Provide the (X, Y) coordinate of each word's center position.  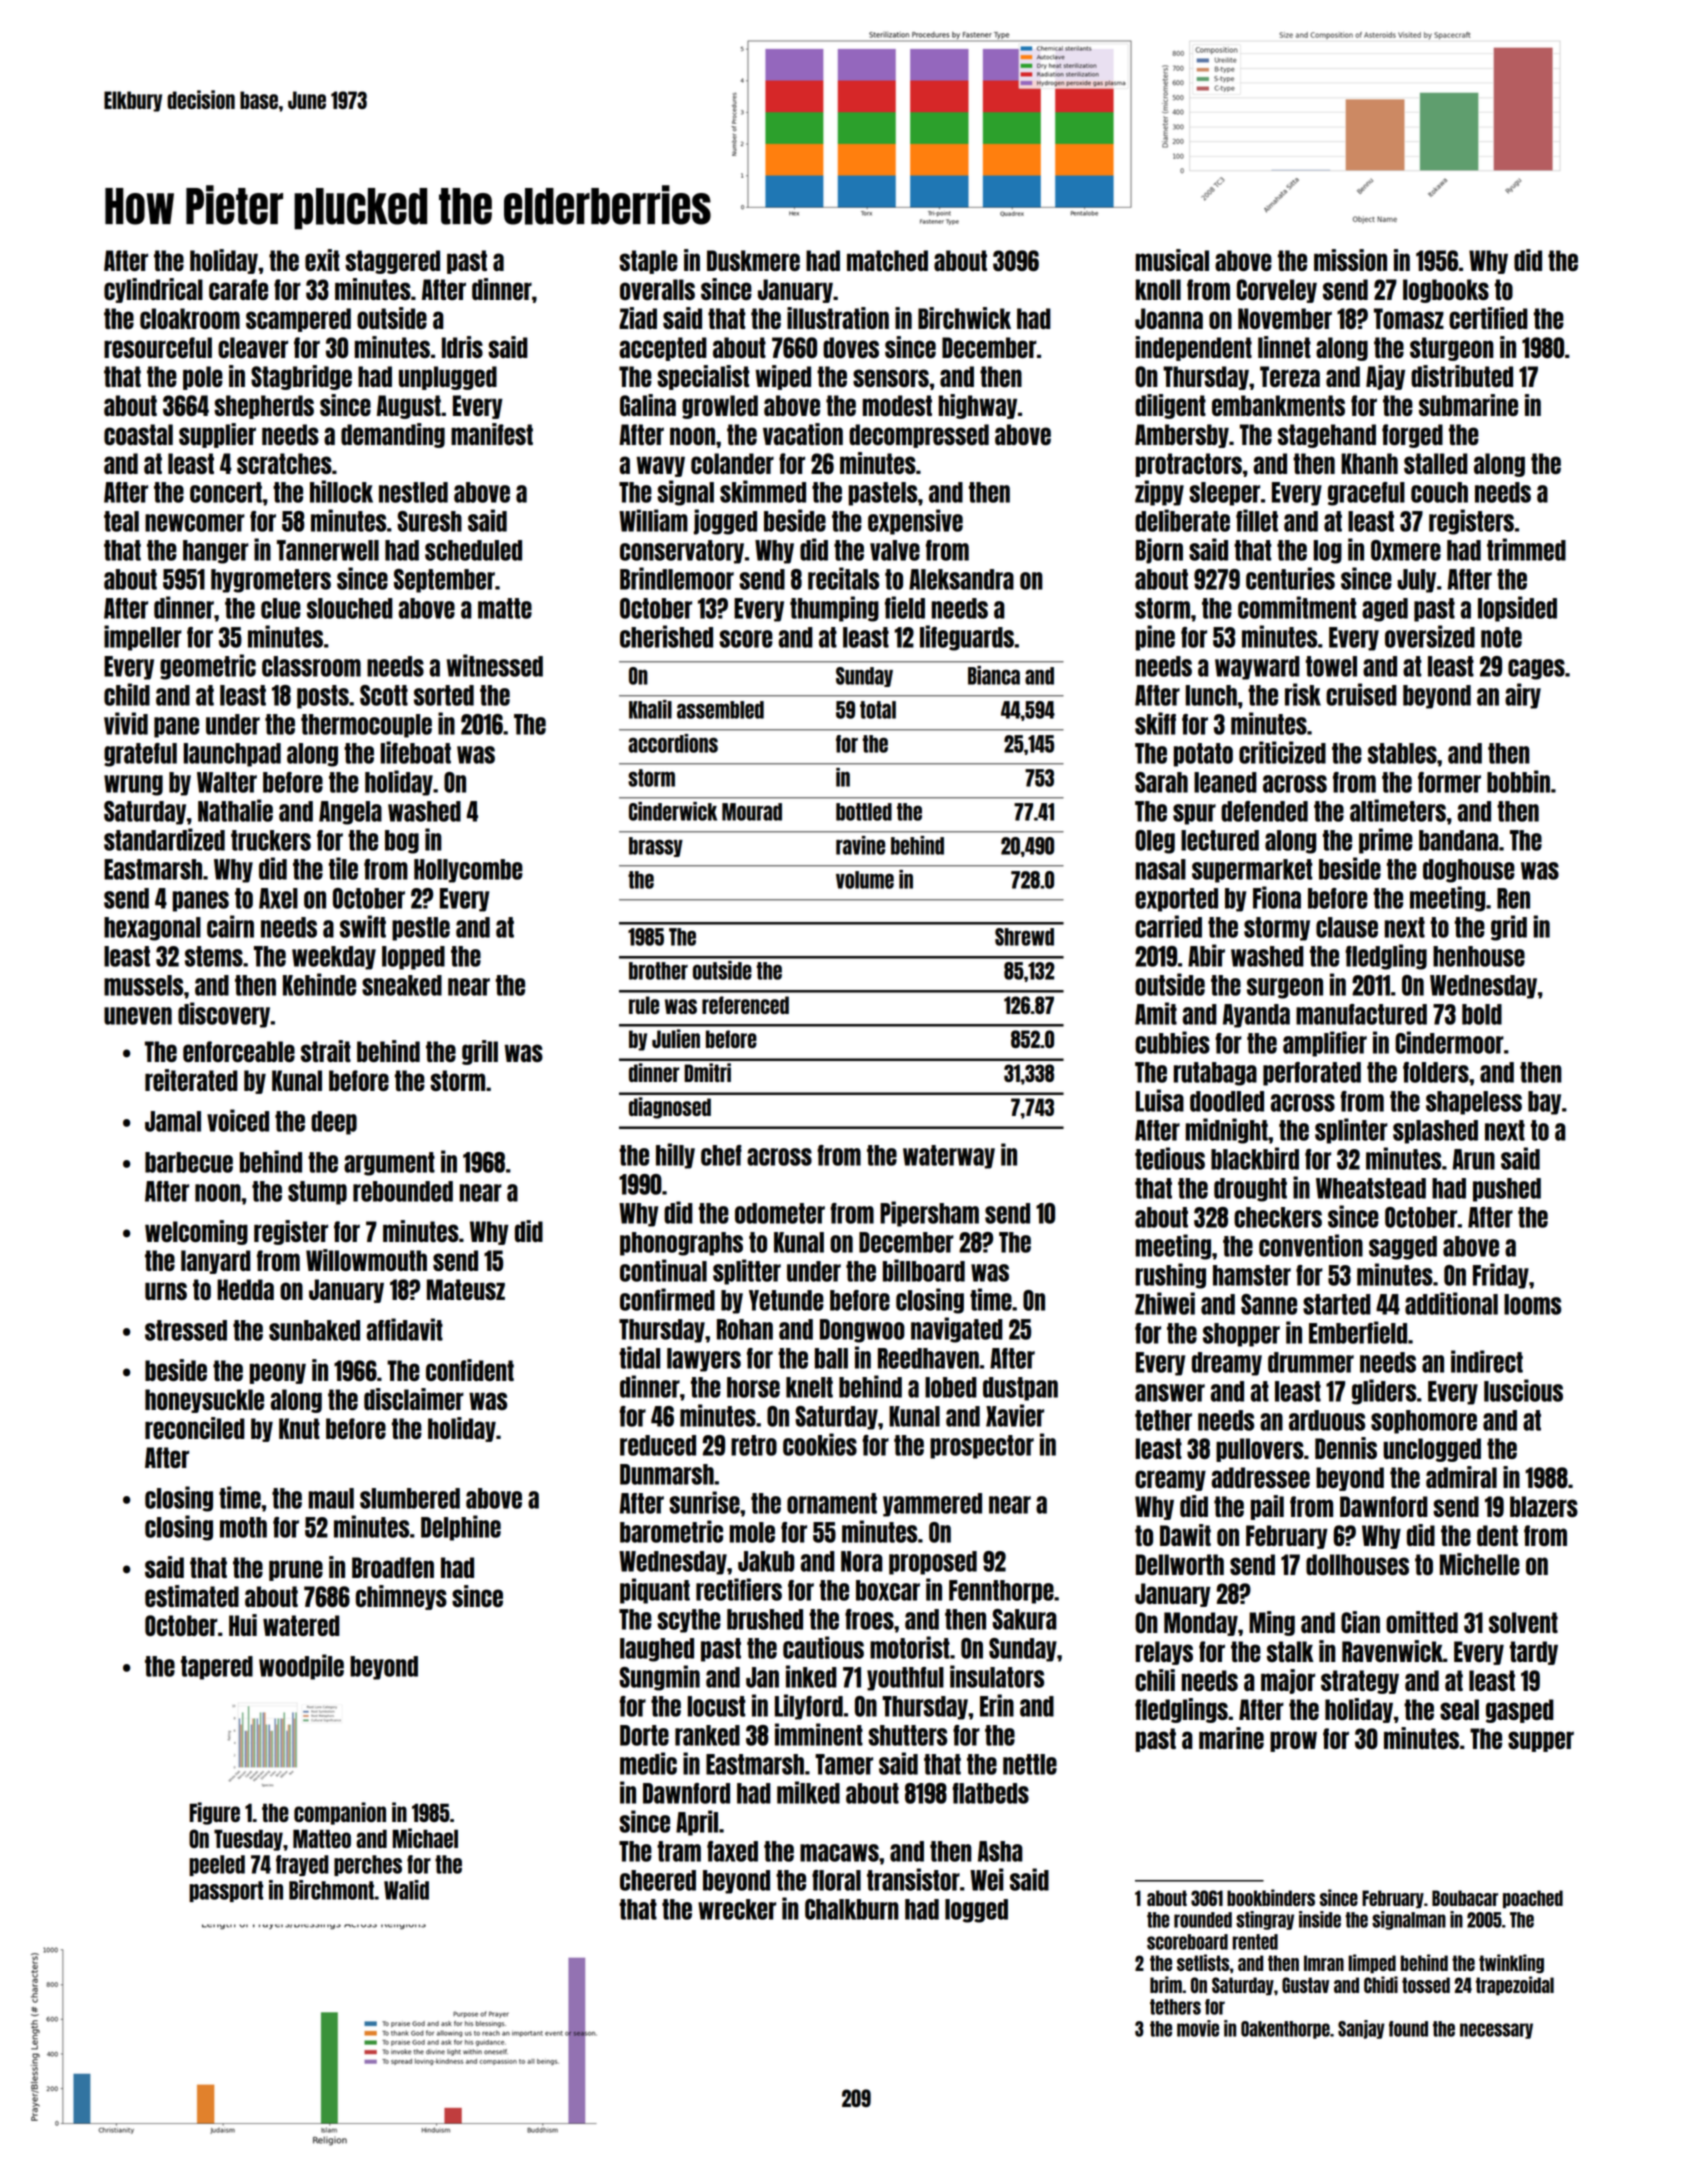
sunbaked (314, 1330)
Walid (406, 1890)
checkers (1278, 1217)
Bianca (994, 675)
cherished (666, 636)
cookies (820, 1444)
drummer (1311, 1362)
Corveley (1277, 291)
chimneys (401, 1597)
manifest (492, 434)
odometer (780, 1213)
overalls (657, 289)
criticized (1282, 752)
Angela (350, 813)
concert (226, 492)
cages (1536, 669)
